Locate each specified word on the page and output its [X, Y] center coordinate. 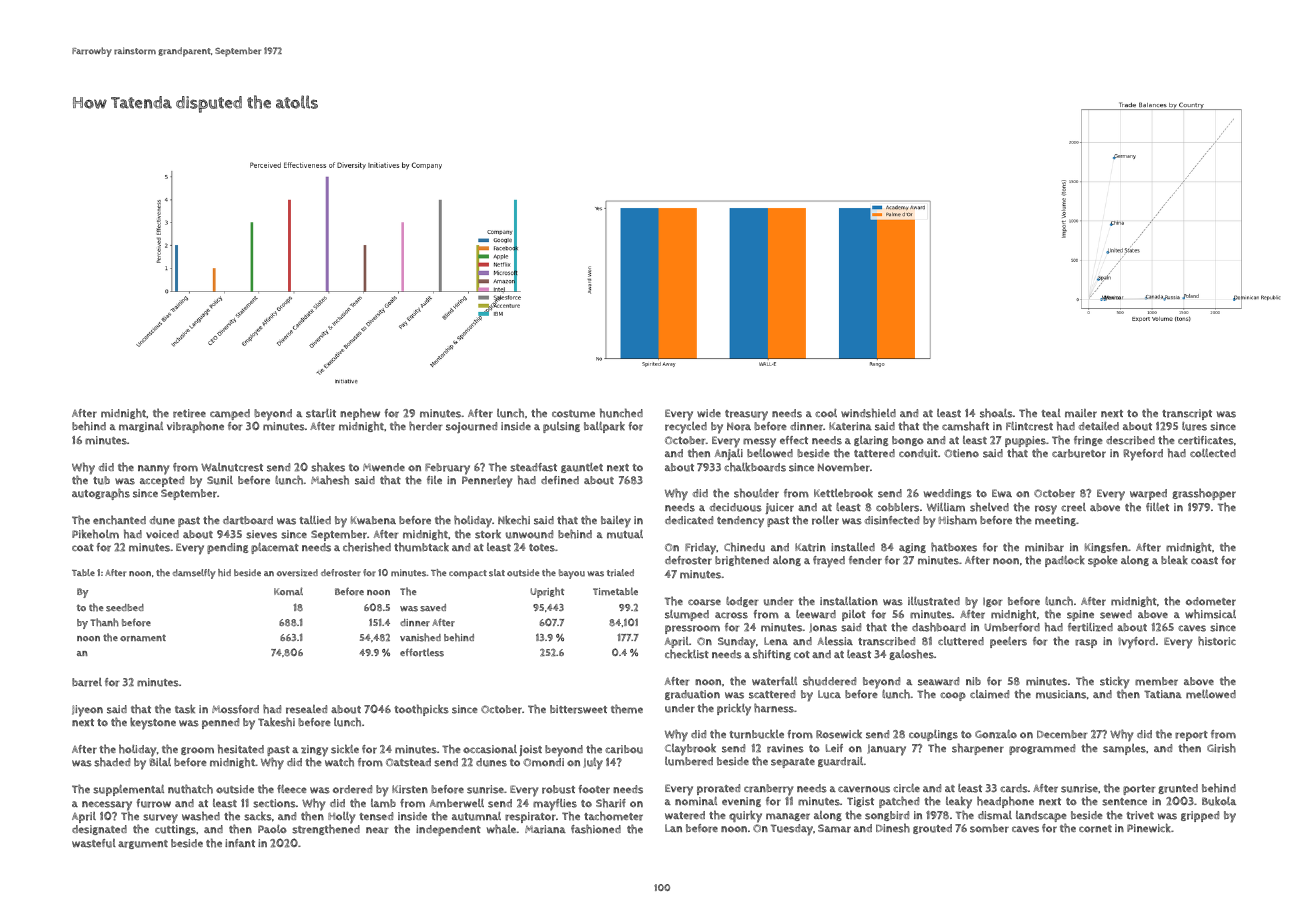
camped [230, 414]
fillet [1157, 506]
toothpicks [421, 710]
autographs [101, 494]
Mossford [235, 709]
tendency [740, 522]
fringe [1088, 441]
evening [741, 802]
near [377, 830]
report [1191, 736]
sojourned [471, 427]
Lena [776, 641]
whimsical [1210, 614]
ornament [143, 638]
